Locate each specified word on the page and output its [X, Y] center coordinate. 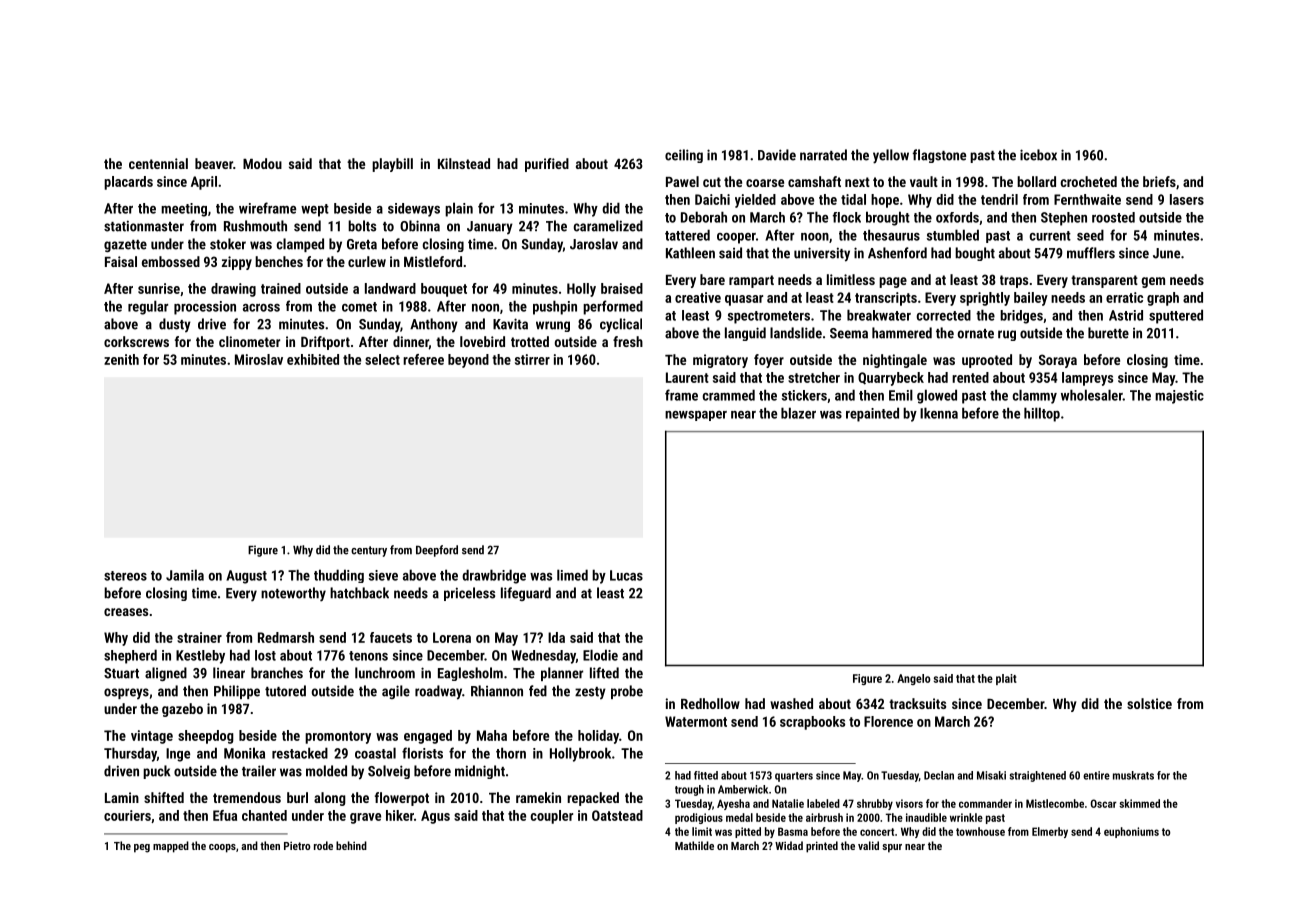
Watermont [696, 721]
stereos [125, 576]
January [490, 227]
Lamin [122, 797]
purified [547, 165]
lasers [1187, 199]
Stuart [121, 673]
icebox [1038, 155]
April [204, 183]
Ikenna [939, 413]
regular [148, 307]
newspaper [696, 416]
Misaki [991, 775]
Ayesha [733, 804]
